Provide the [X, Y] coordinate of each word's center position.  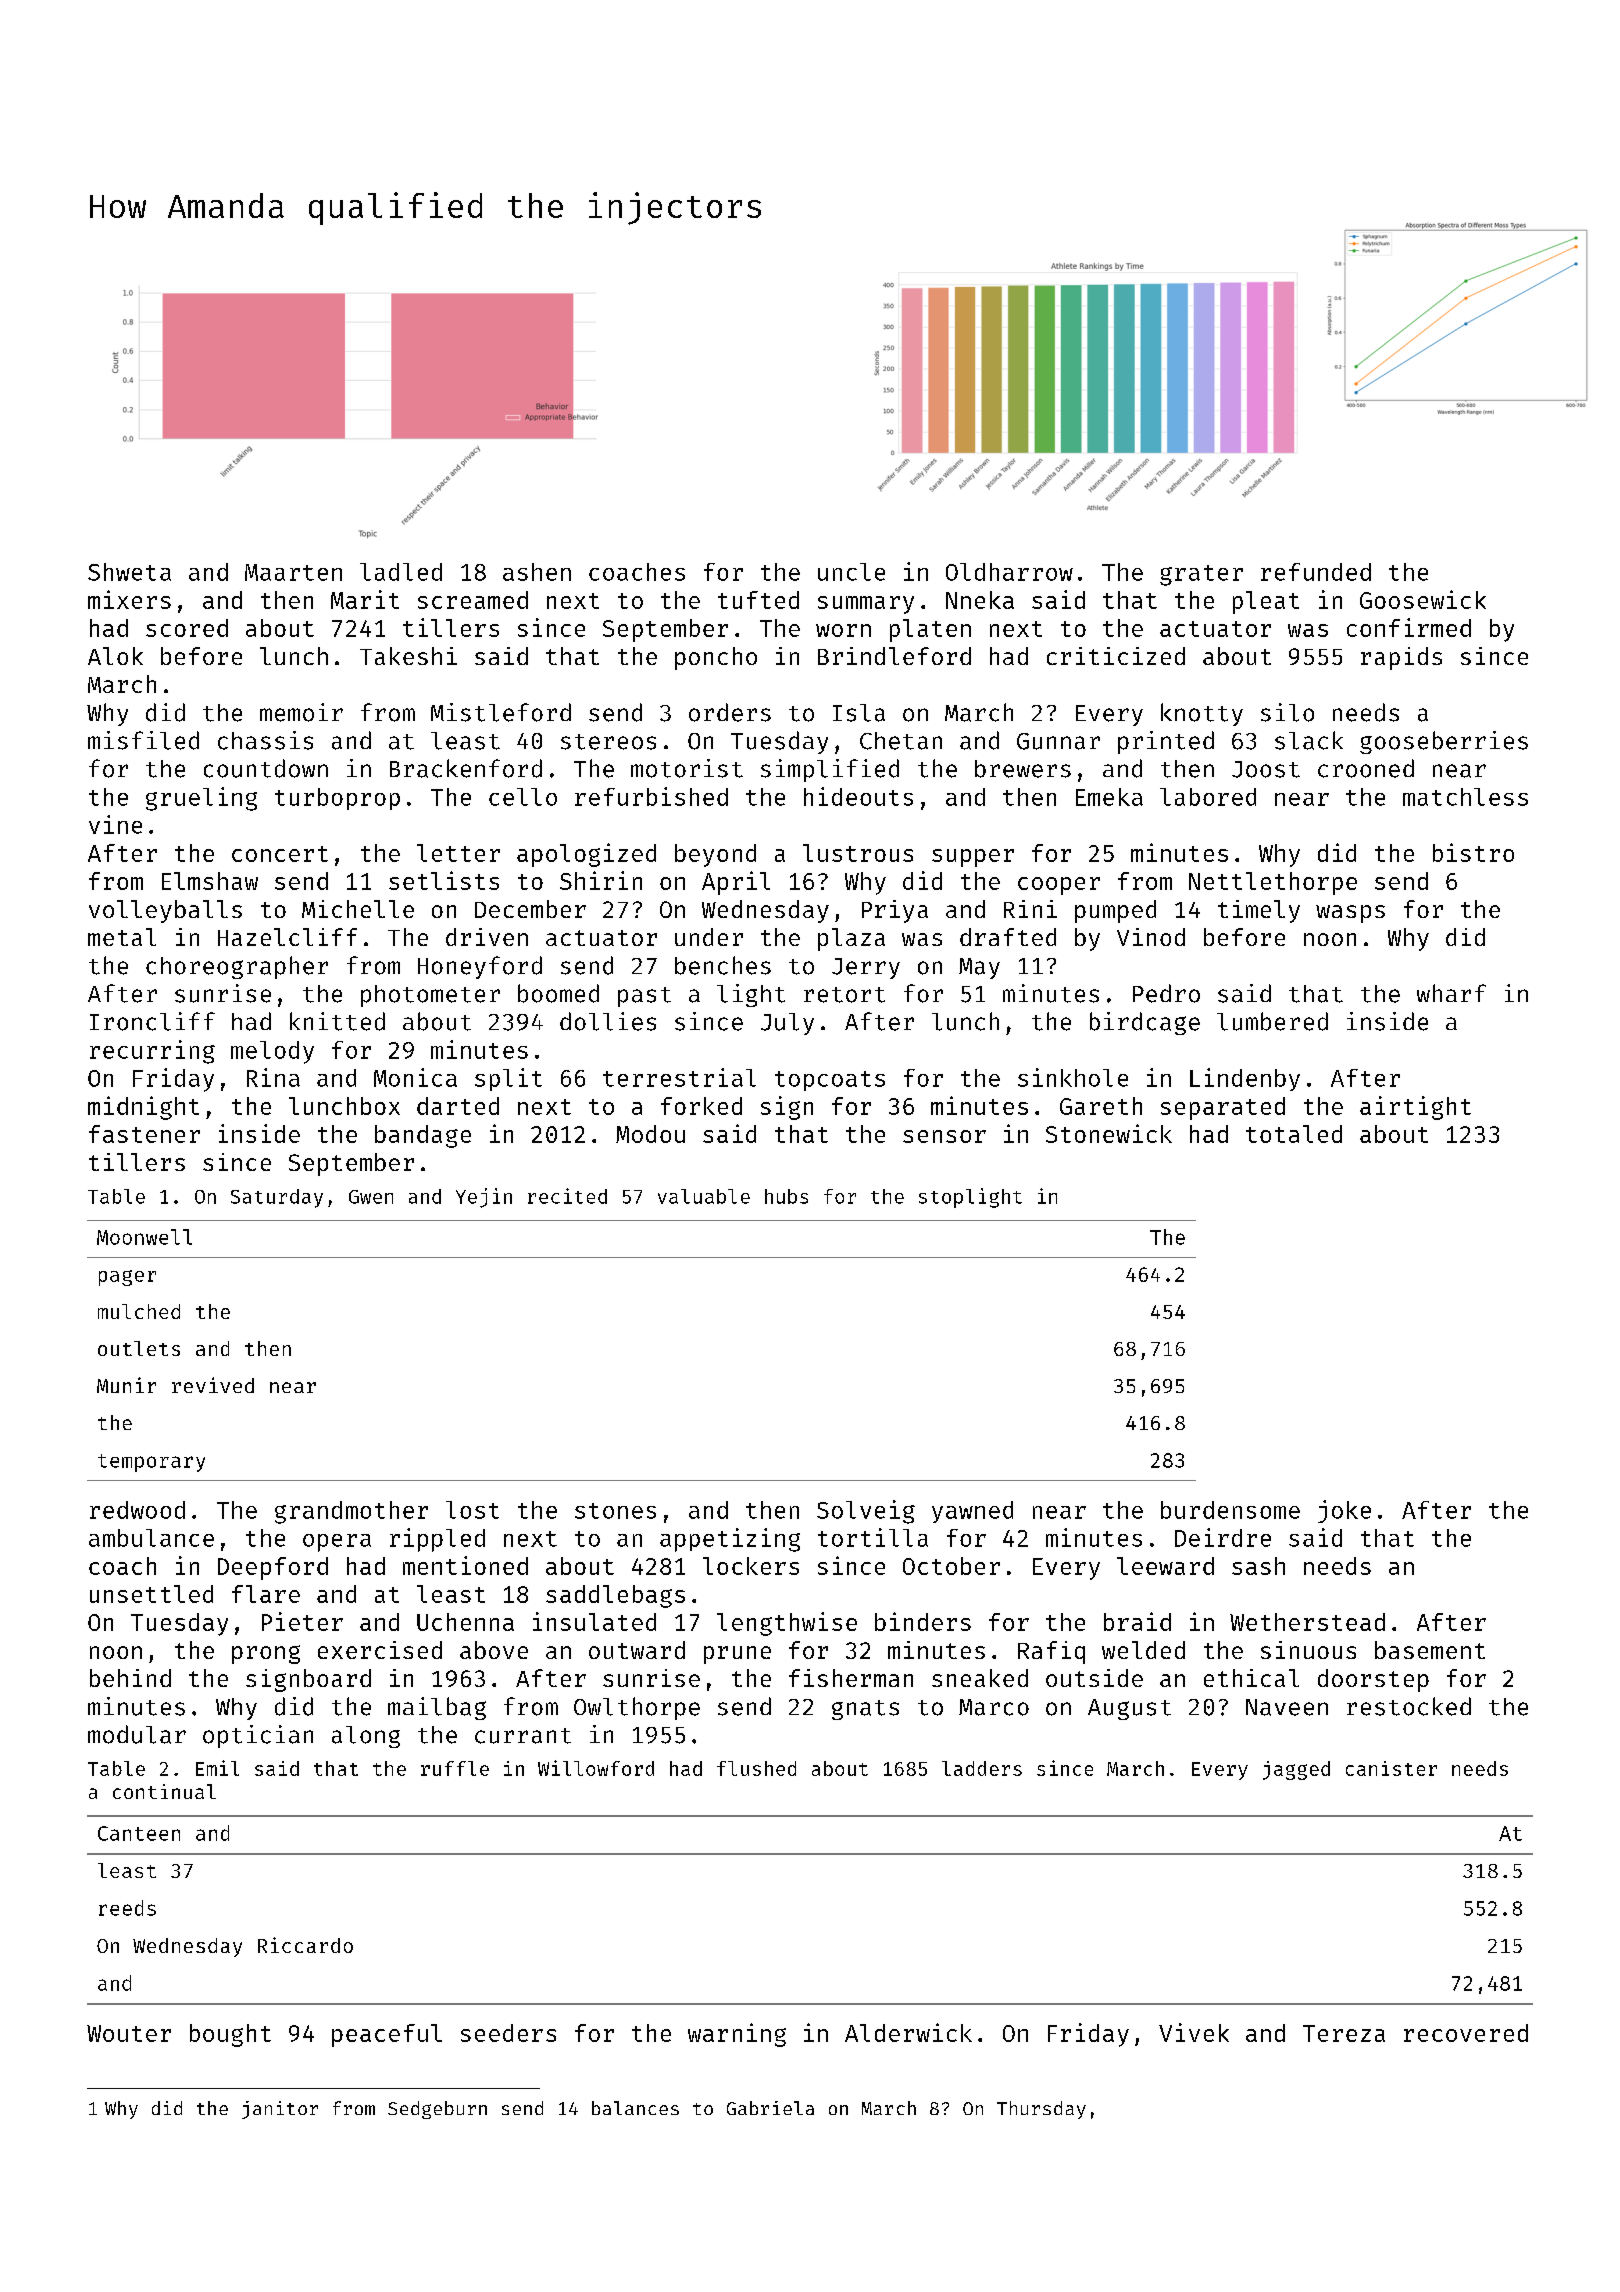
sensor [944, 1136]
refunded [1316, 572]
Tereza [1344, 2033]
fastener [144, 1134]
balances [635, 2108]
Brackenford [466, 768]
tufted [758, 600]
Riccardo [305, 1945]
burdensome [1230, 1510]
